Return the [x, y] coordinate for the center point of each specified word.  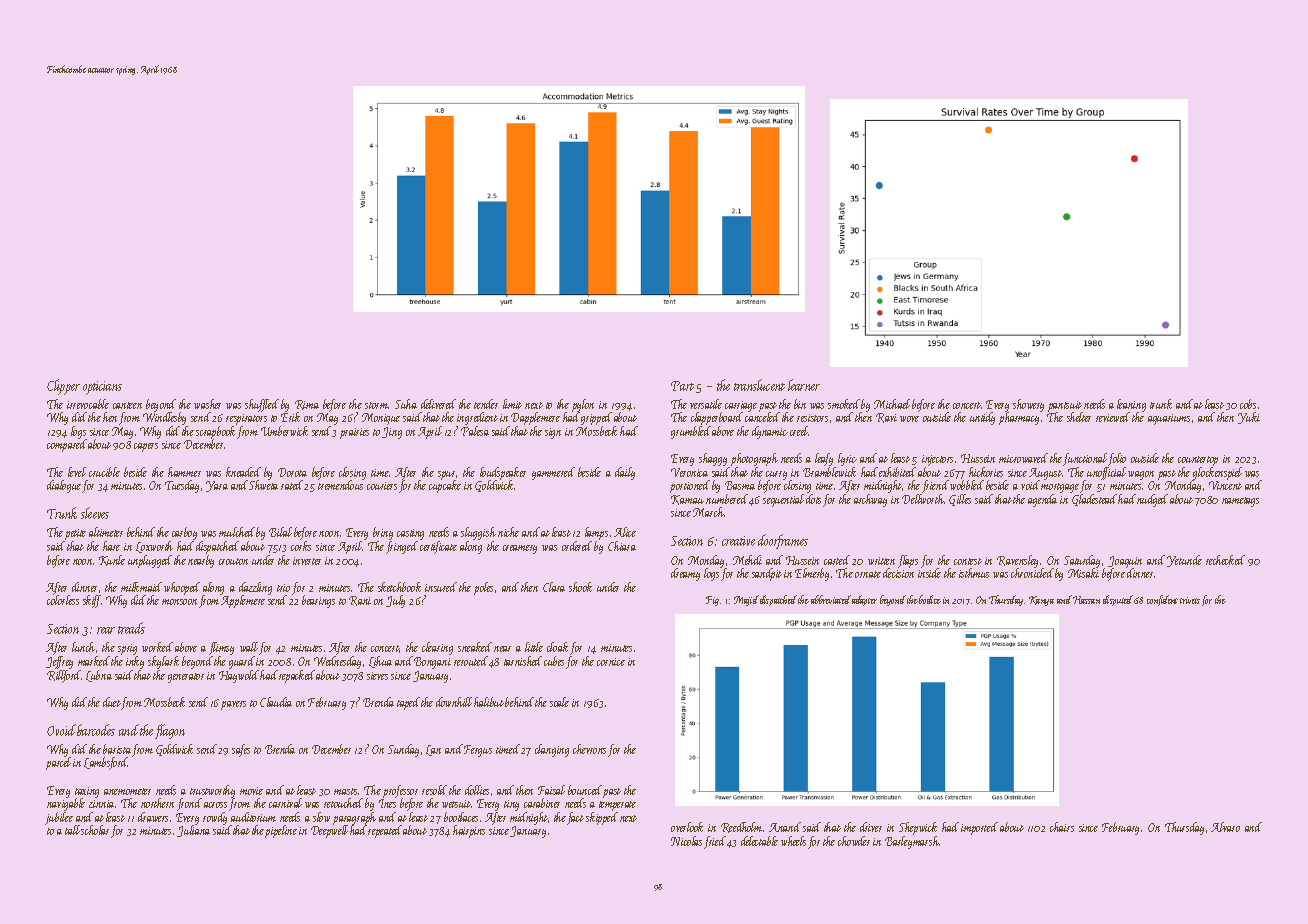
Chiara [622, 546]
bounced [585, 790]
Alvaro [1225, 827]
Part [682, 386]
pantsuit [1065, 406]
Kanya [1041, 601]
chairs [1062, 827]
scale [559, 702]
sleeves [95, 513]
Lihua [380, 662]
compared [67, 445]
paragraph [354, 818]
